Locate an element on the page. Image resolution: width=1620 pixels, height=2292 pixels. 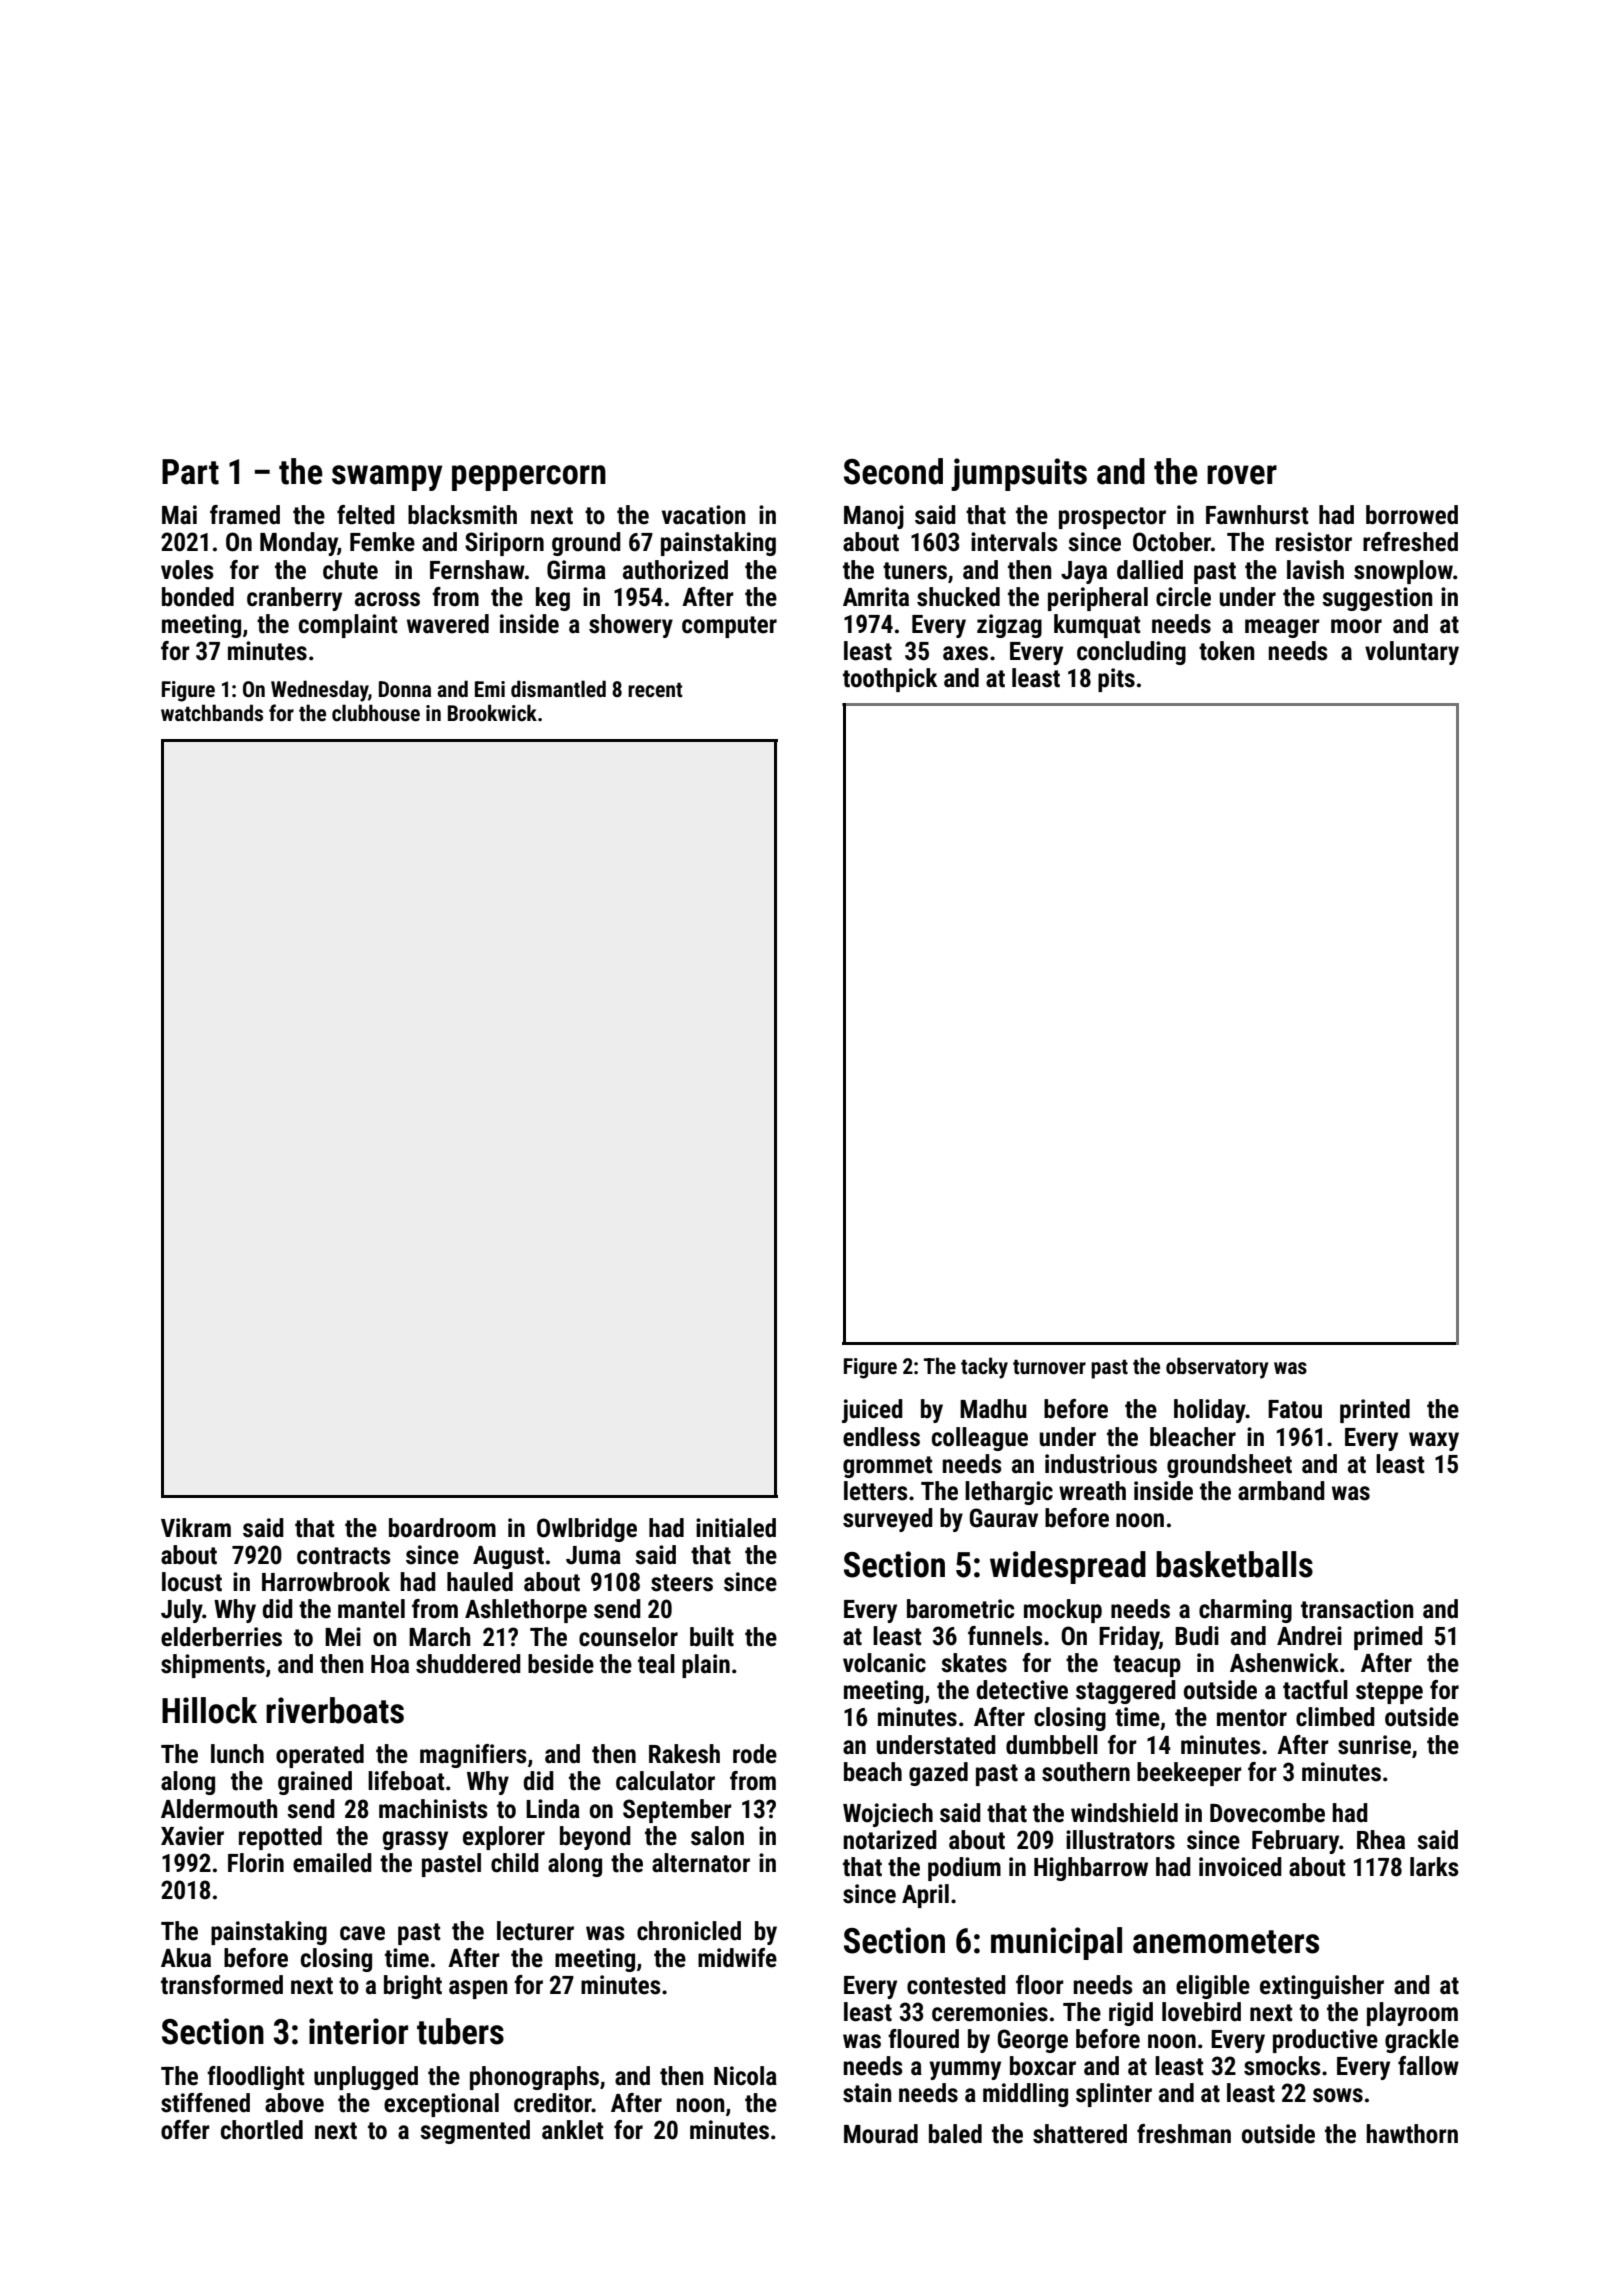
Vikram is located at coordinates (196, 1528).
